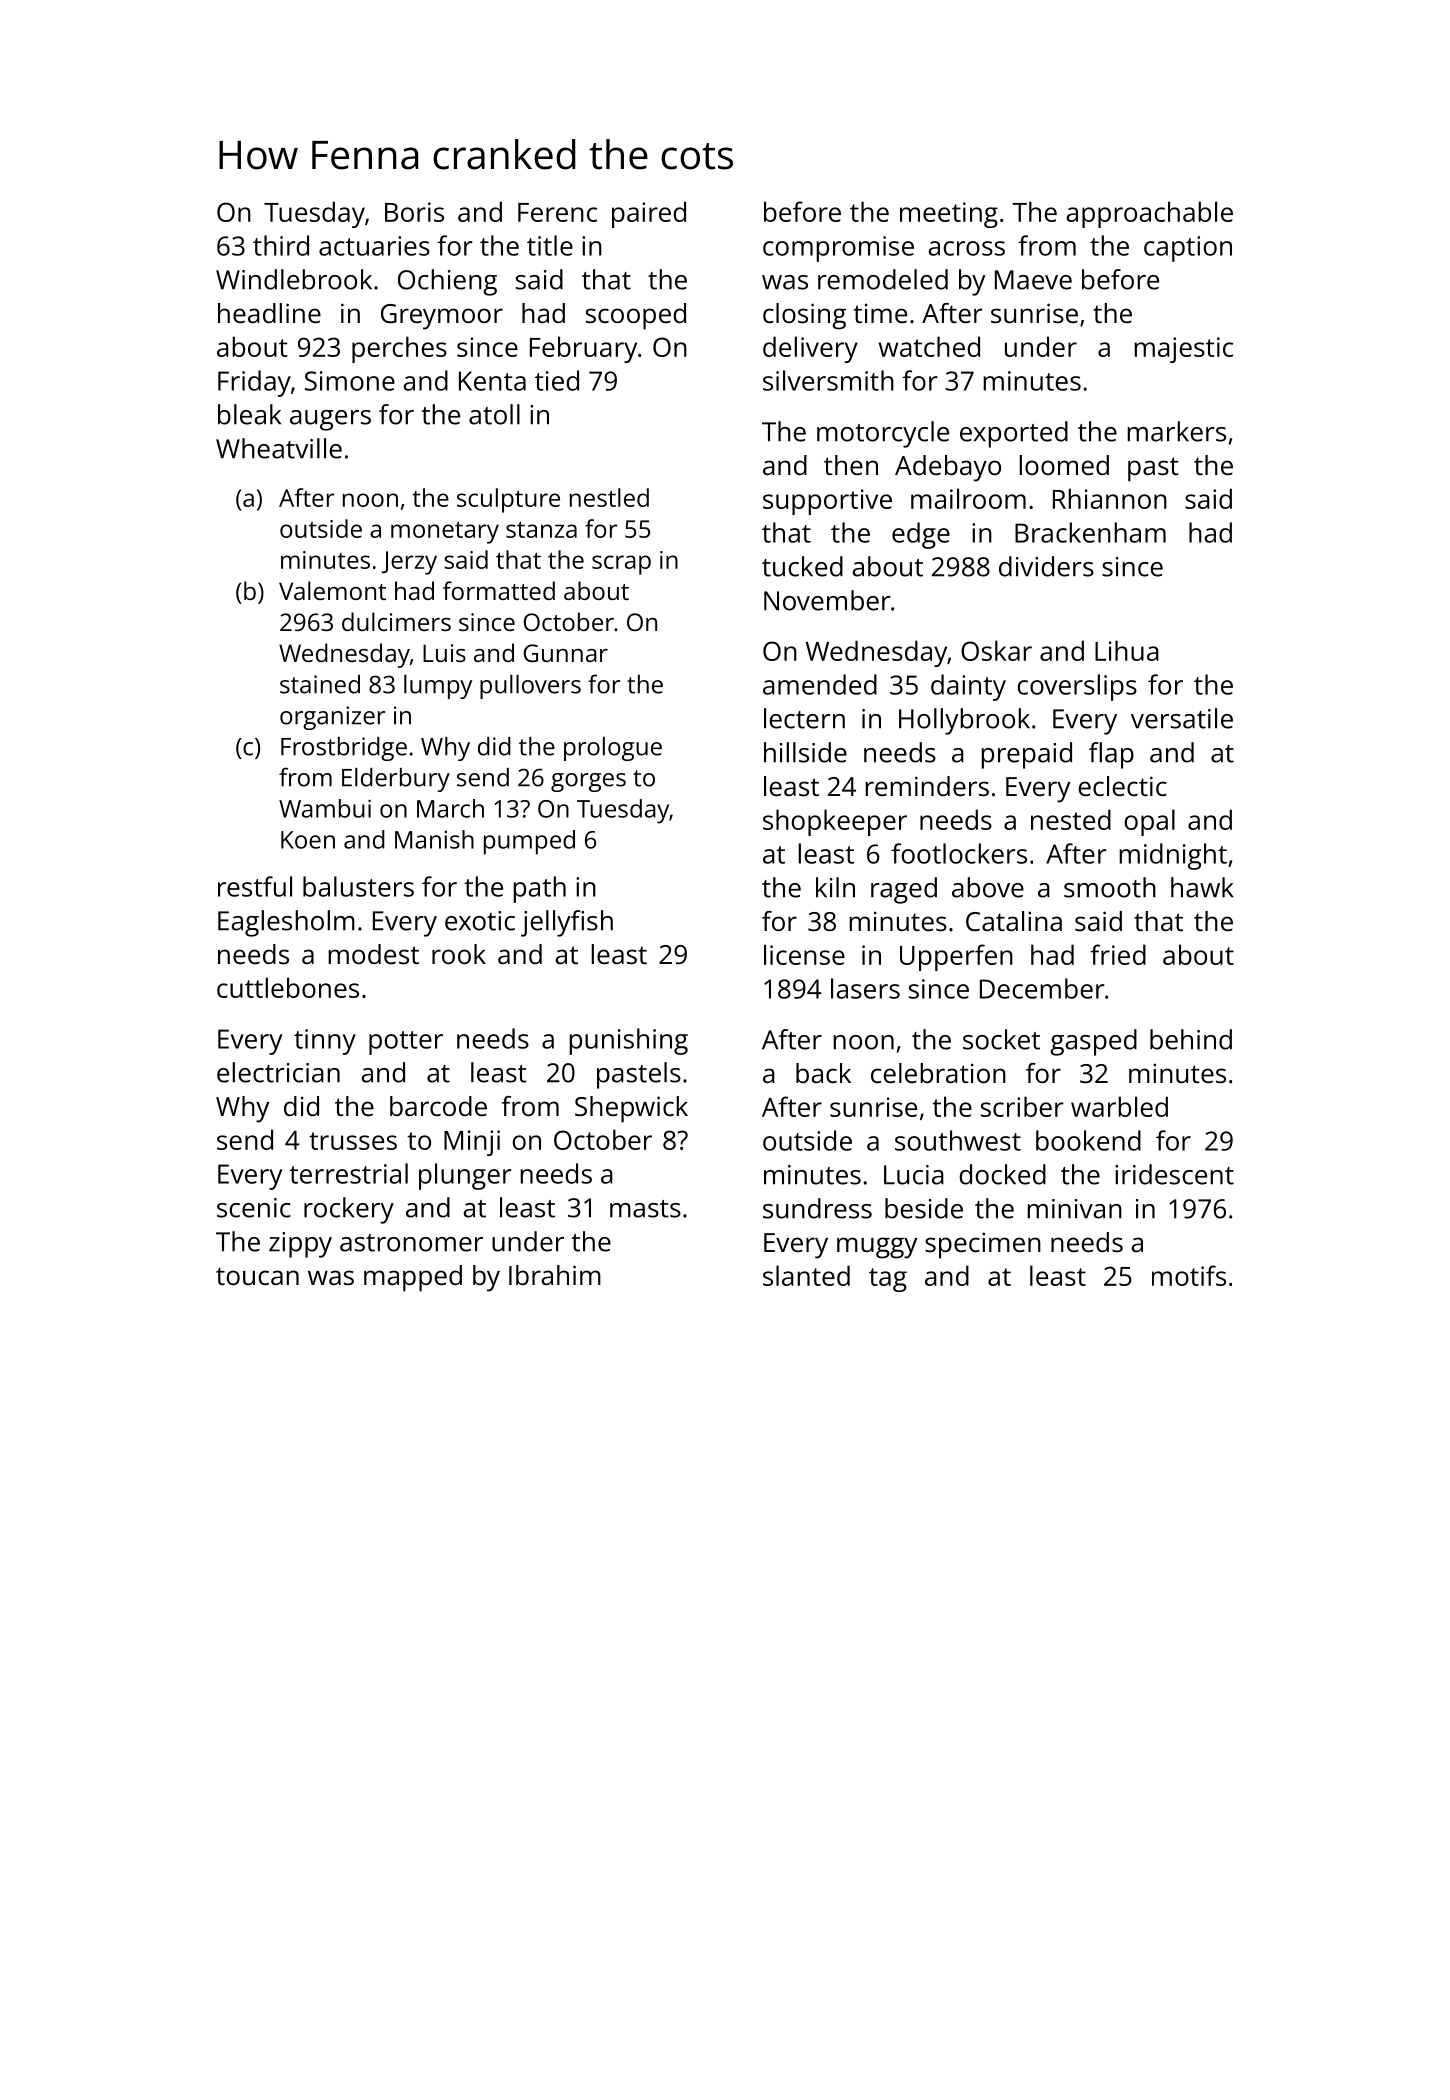 This screenshot has height=2100, width=1450. I want to click on potter, so click(406, 1043).
